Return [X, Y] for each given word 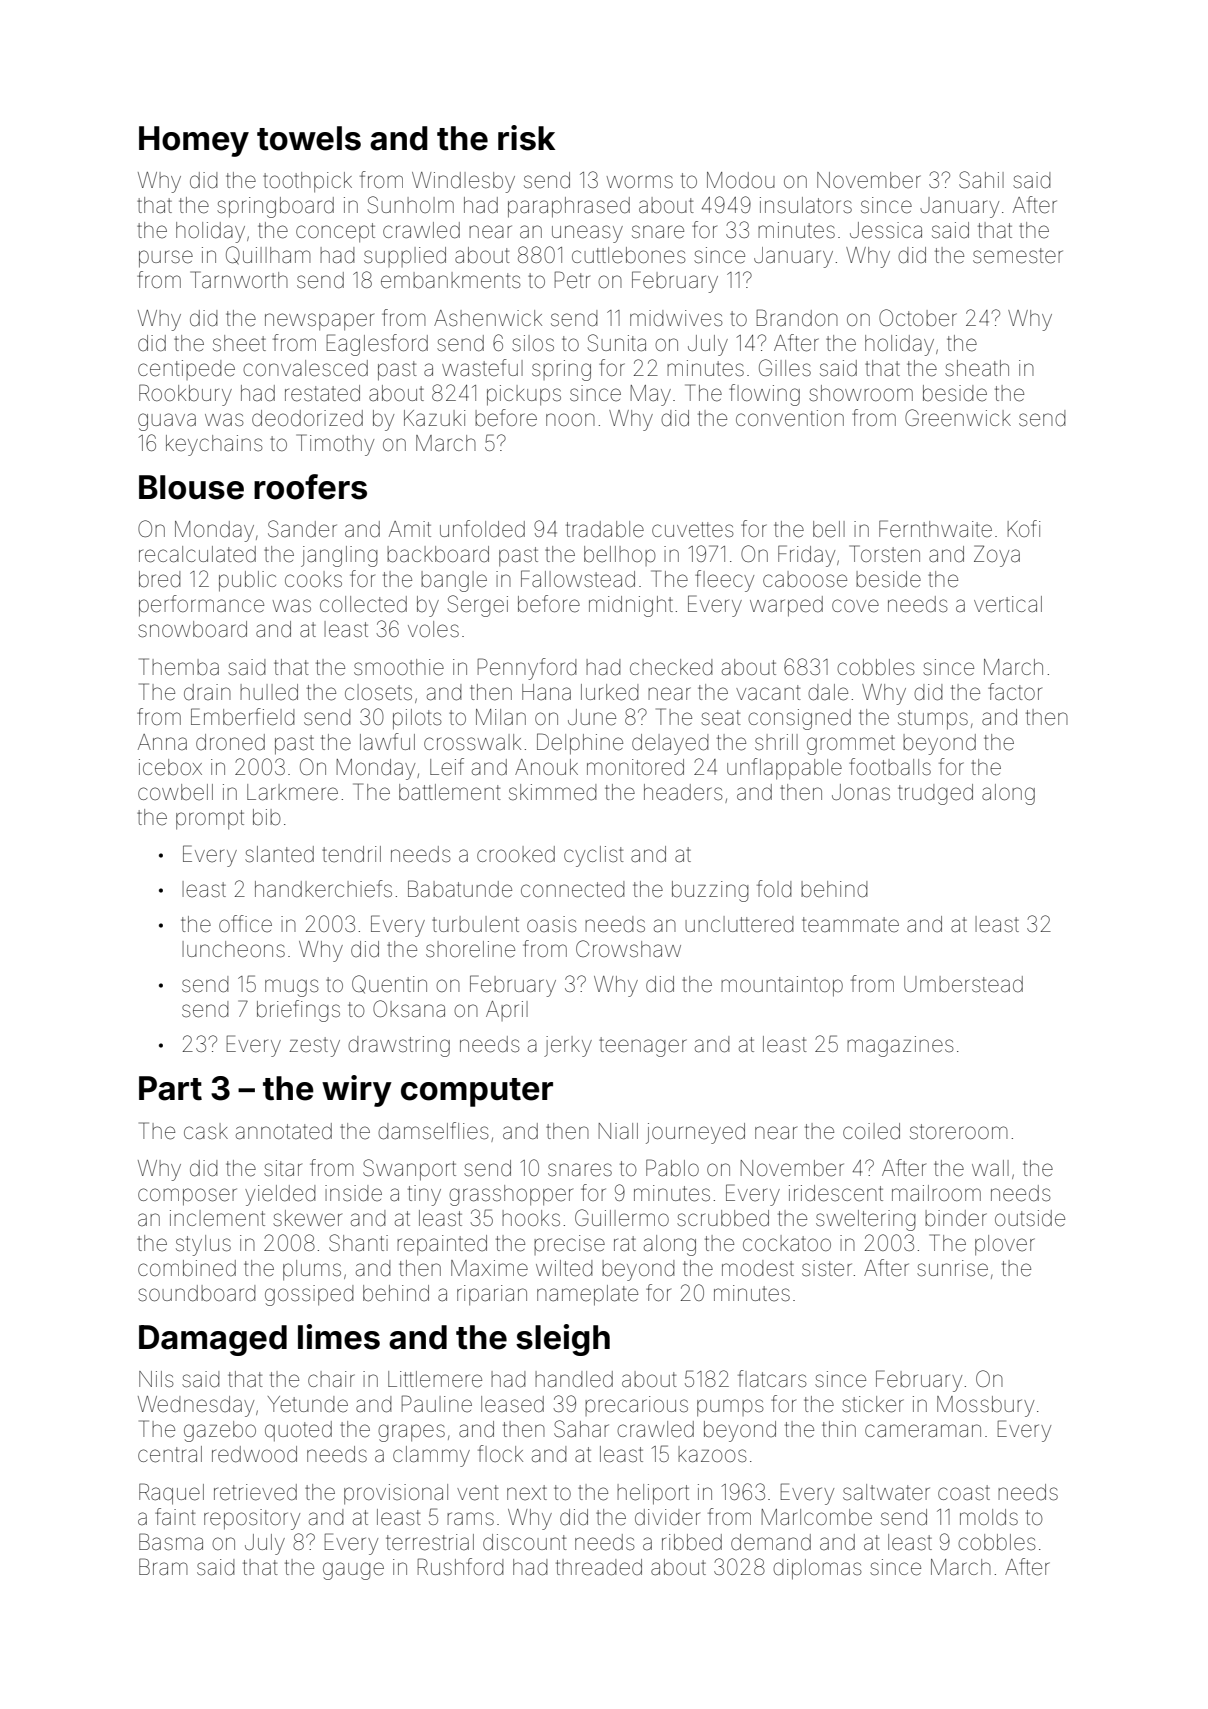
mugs [291, 988]
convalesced [305, 368]
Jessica [886, 230]
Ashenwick [488, 318]
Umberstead [963, 984]
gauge [353, 1571]
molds [989, 1517]
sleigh [563, 1340]
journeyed [695, 1133]
